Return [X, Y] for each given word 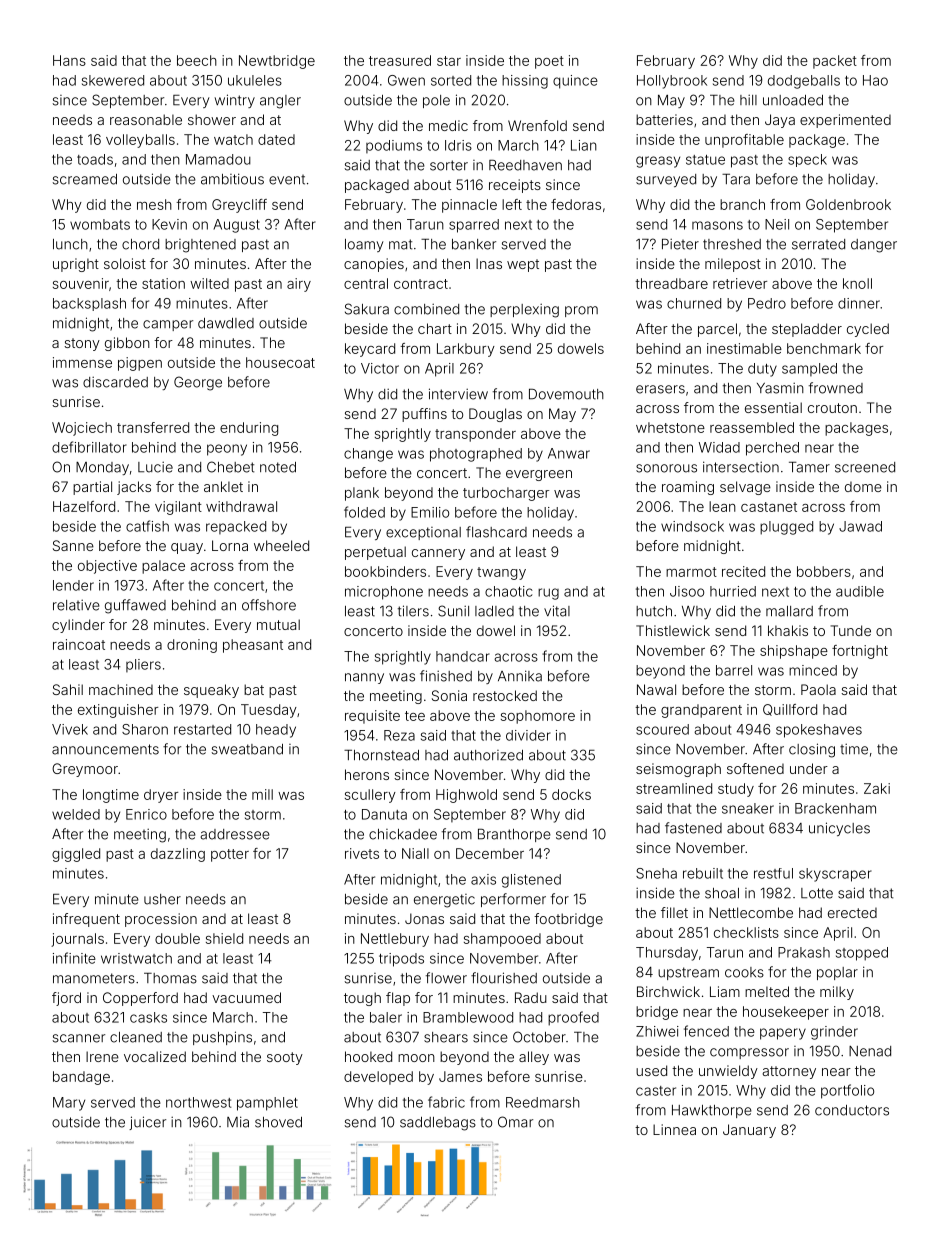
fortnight [860, 652]
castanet [769, 507]
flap [398, 999]
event [287, 180]
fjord [66, 999]
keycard [370, 350]
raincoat [79, 644]
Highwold [466, 796]
